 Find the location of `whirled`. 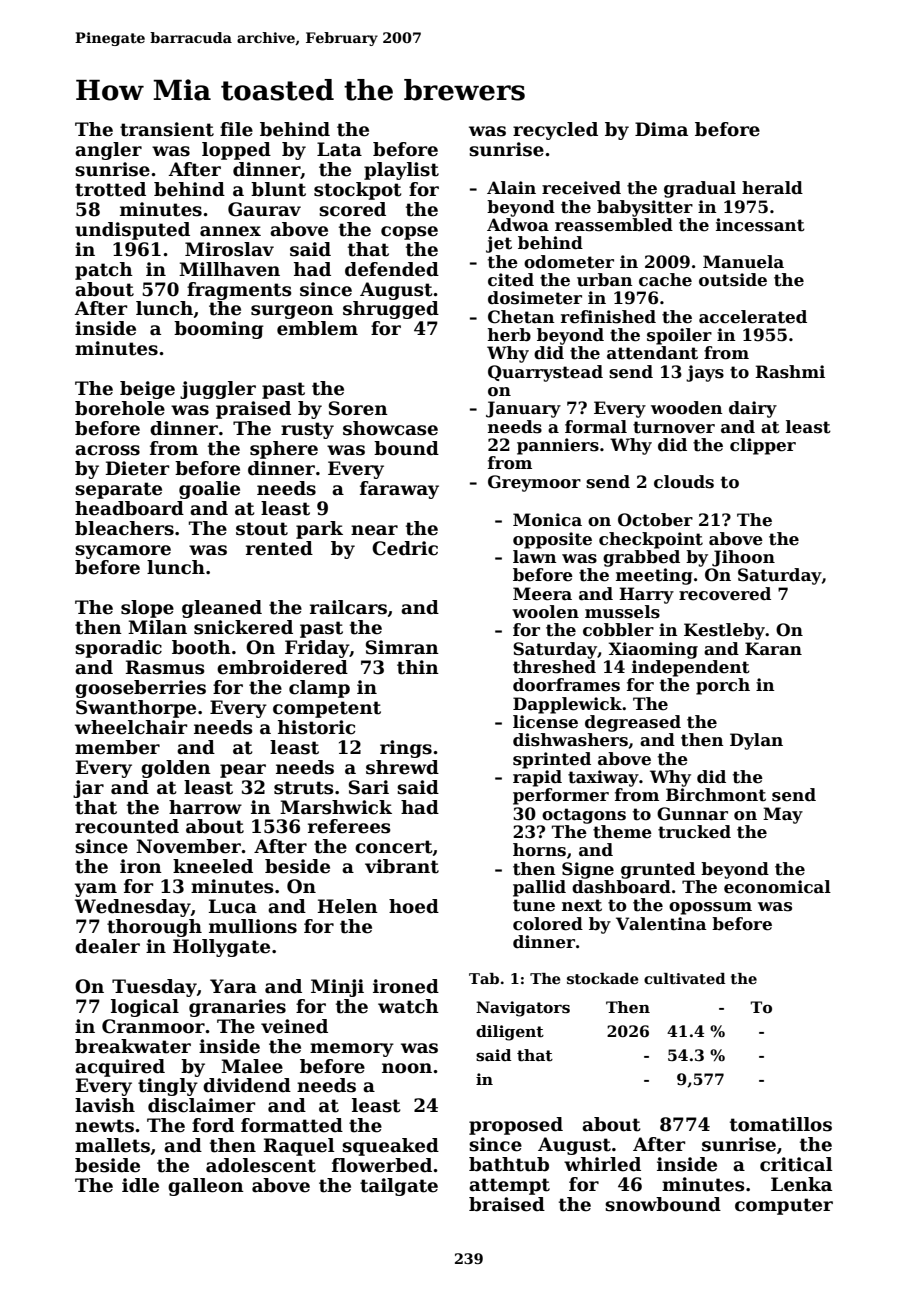

whirled is located at coordinates (602, 1164).
